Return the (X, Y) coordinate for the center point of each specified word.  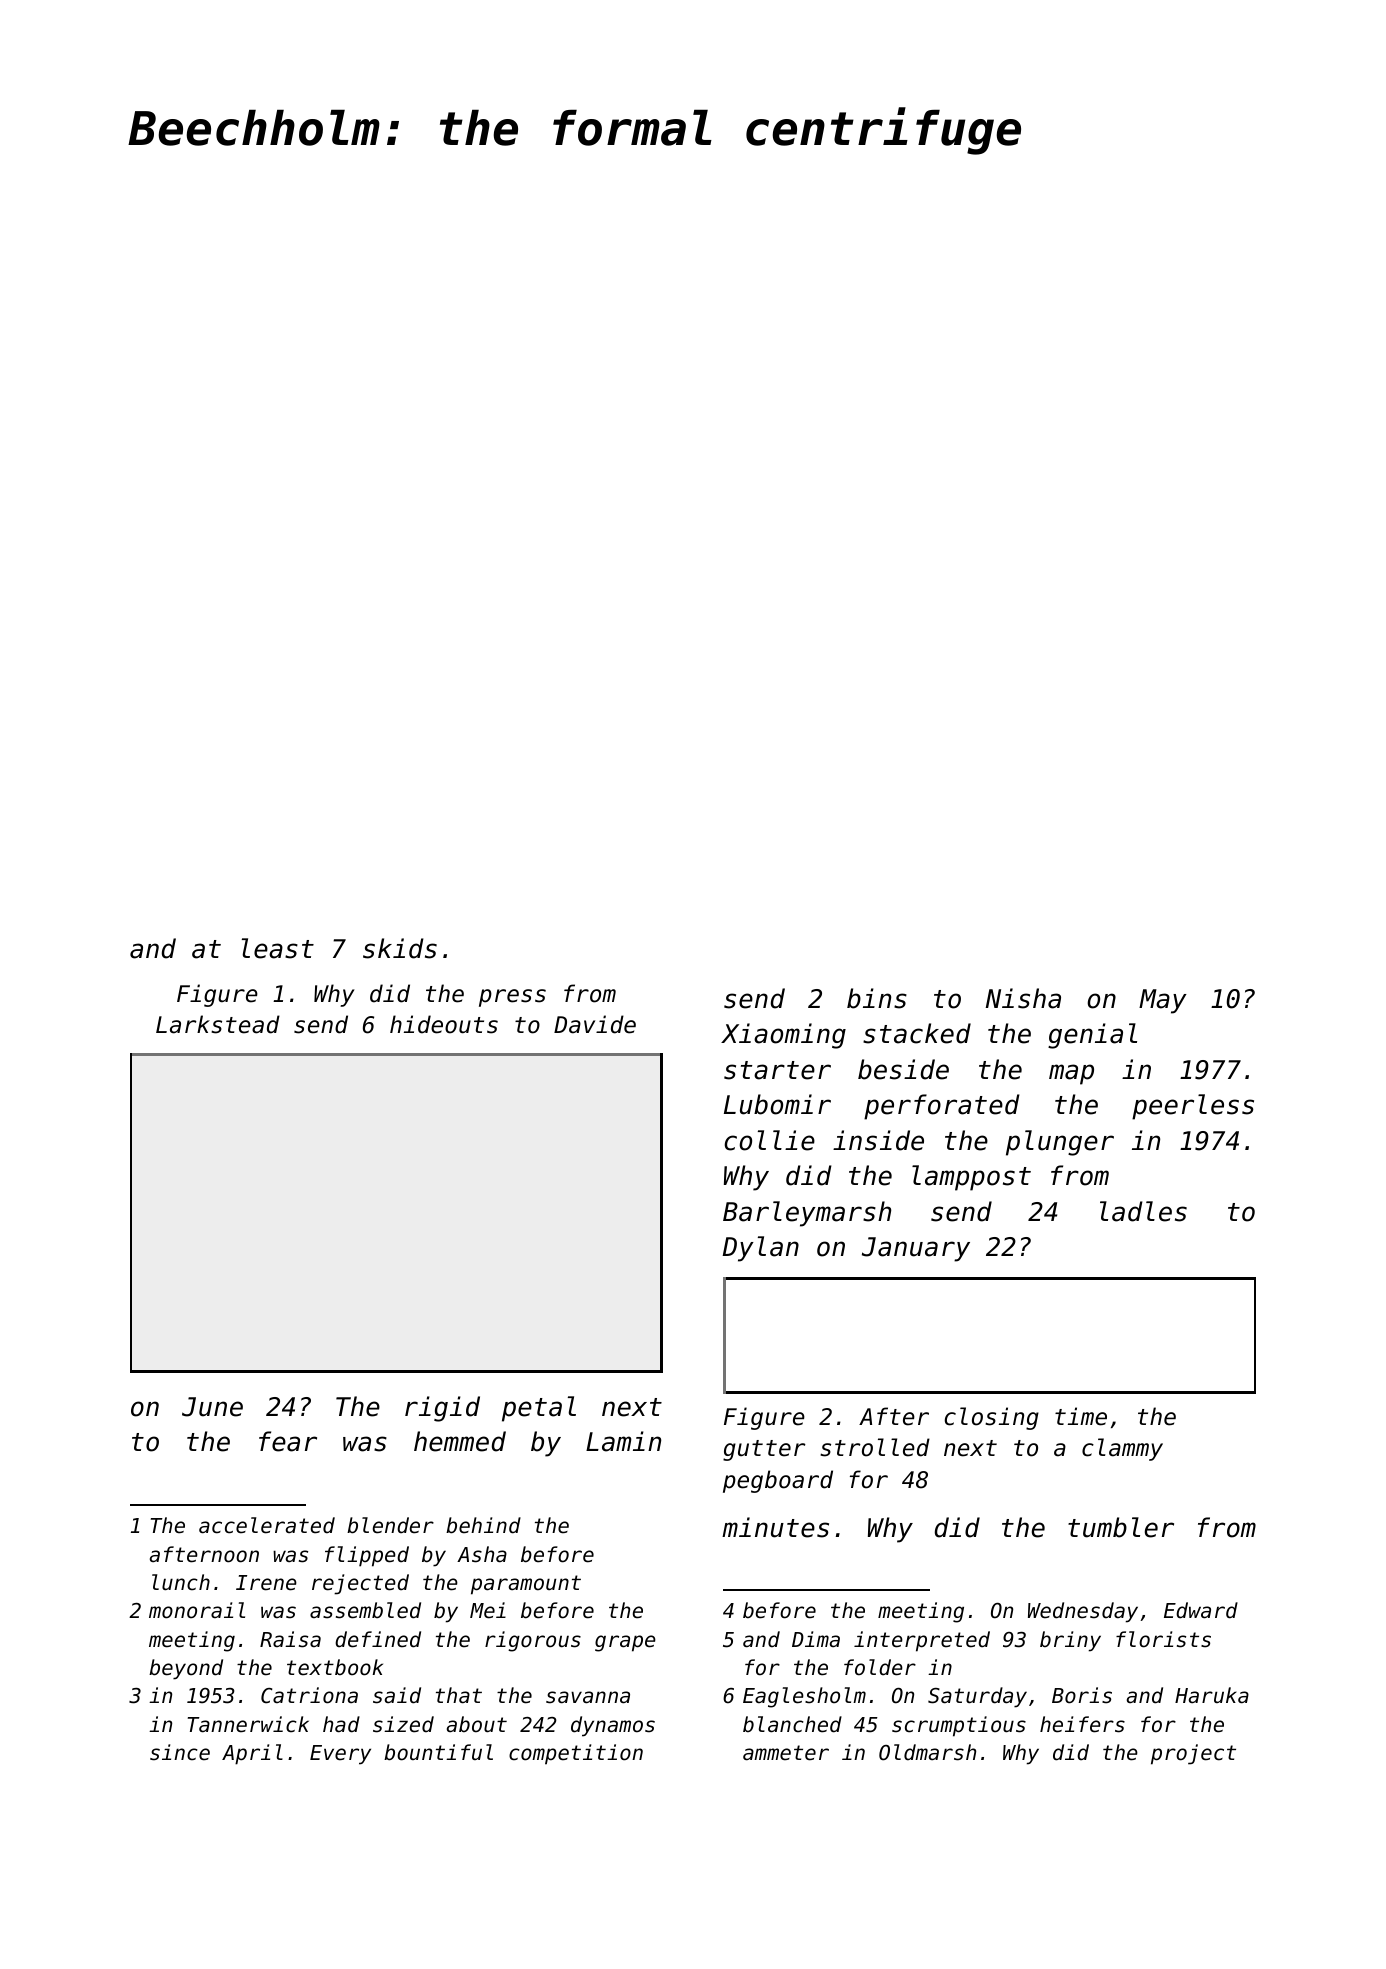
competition (576, 1754)
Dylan (760, 1249)
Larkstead (218, 1024)
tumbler (1121, 1527)
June (212, 1407)
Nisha (1023, 998)
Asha (482, 1554)
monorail (197, 1610)
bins (877, 998)
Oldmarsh (927, 1752)
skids (400, 948)
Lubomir (777, 1104)
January (916, 1249)
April (252, 1754)
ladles (1143, 1211)
